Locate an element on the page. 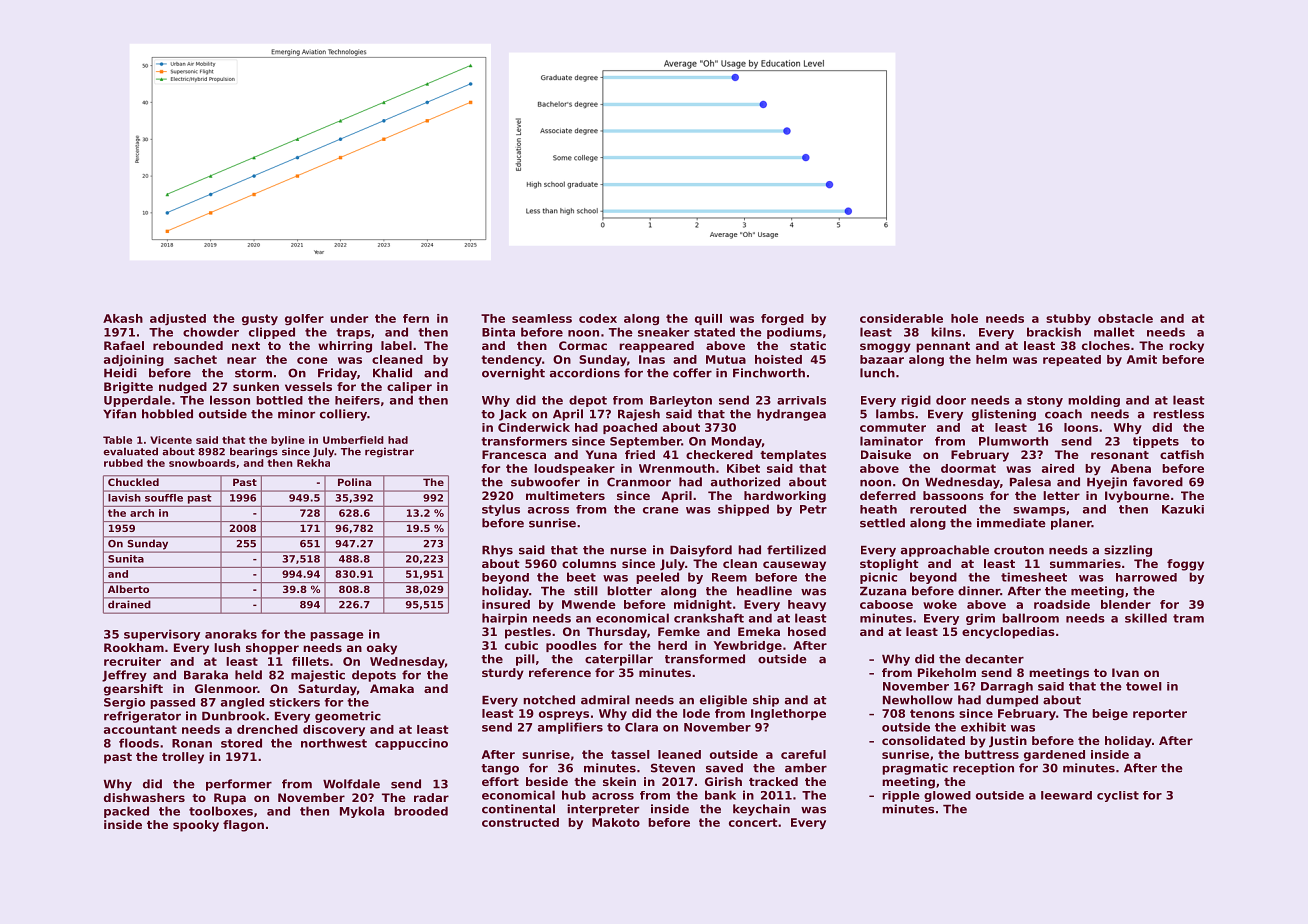 This image has height=924, width=1308. notched is located at coordinates (549, 700).
